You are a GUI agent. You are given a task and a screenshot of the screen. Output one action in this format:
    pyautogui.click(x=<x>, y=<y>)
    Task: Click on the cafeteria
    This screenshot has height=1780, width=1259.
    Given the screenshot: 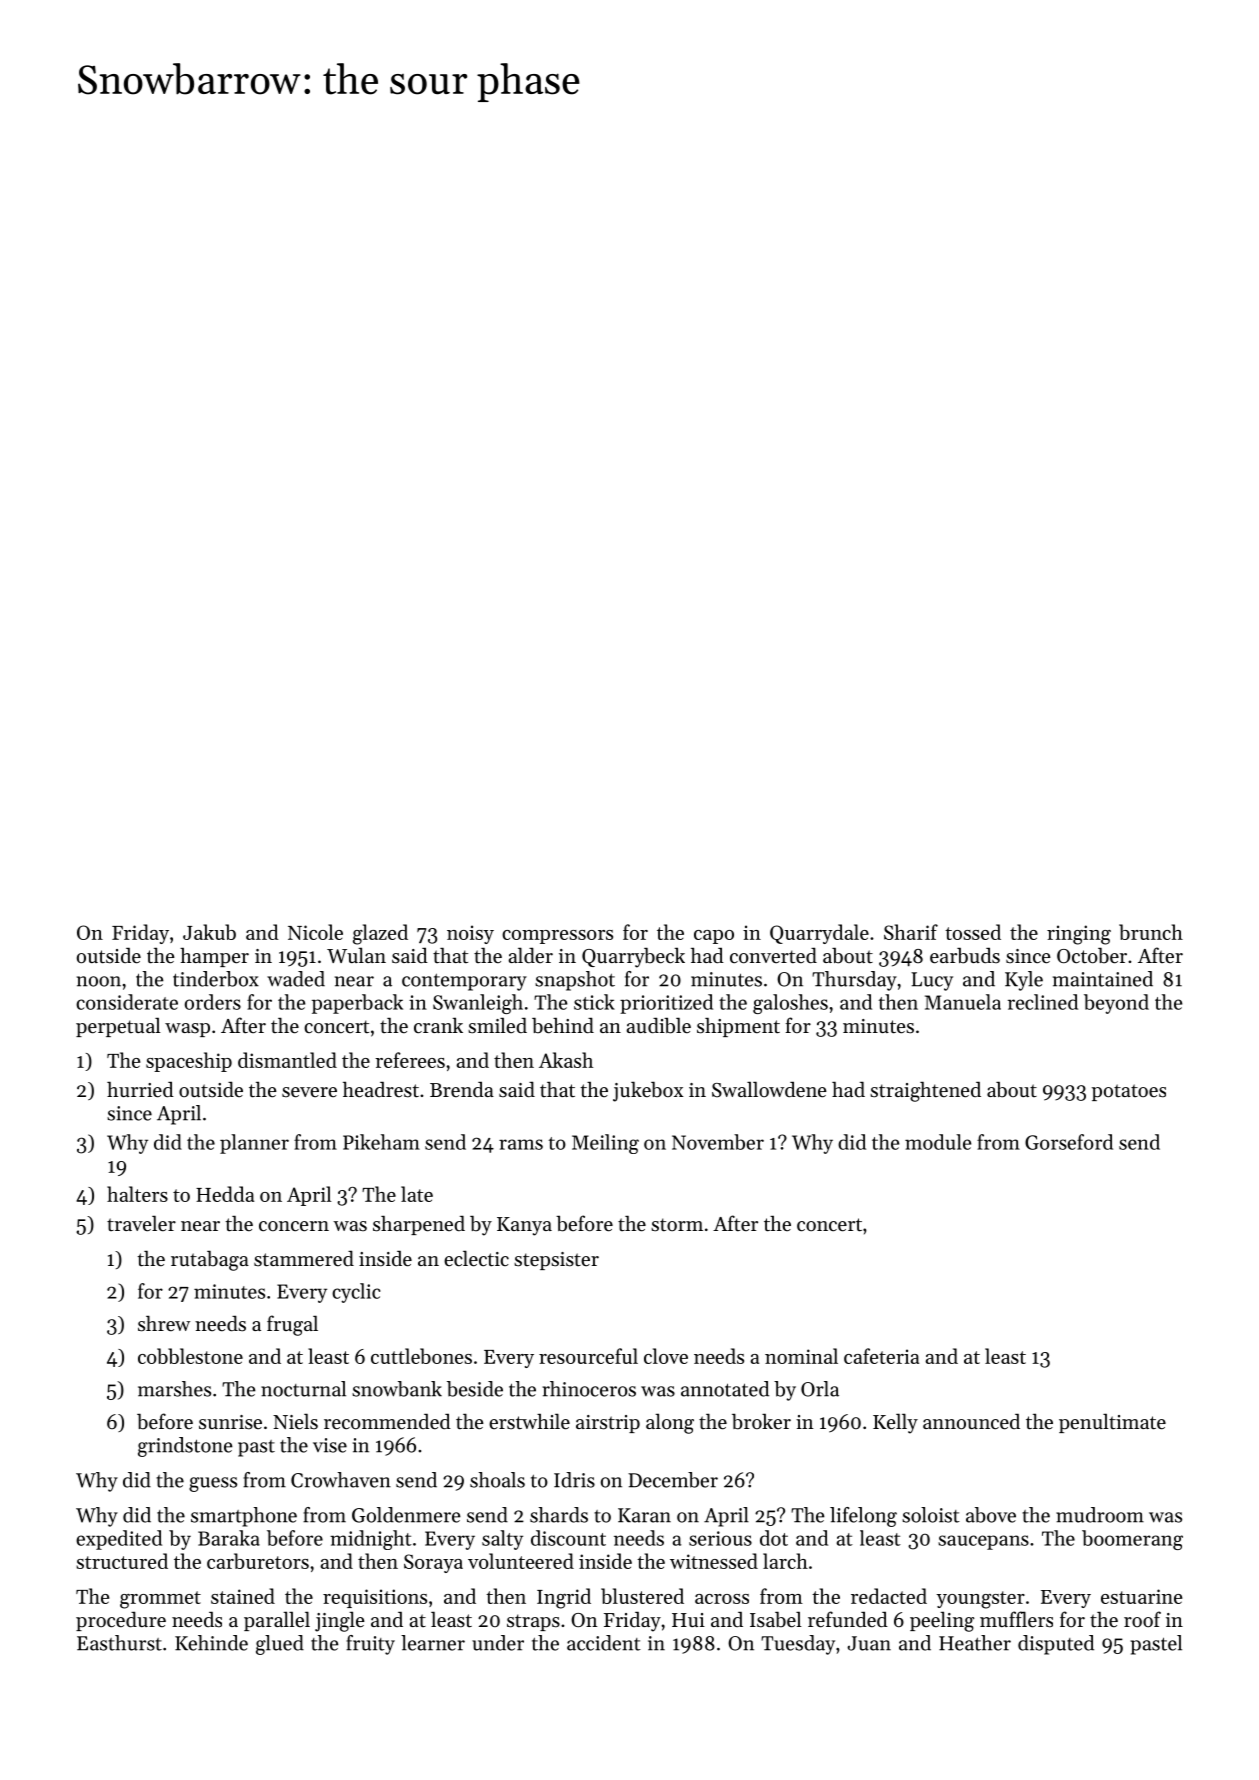 What is the action you would take?
    pyautogui.click(x=881, y=1356)
